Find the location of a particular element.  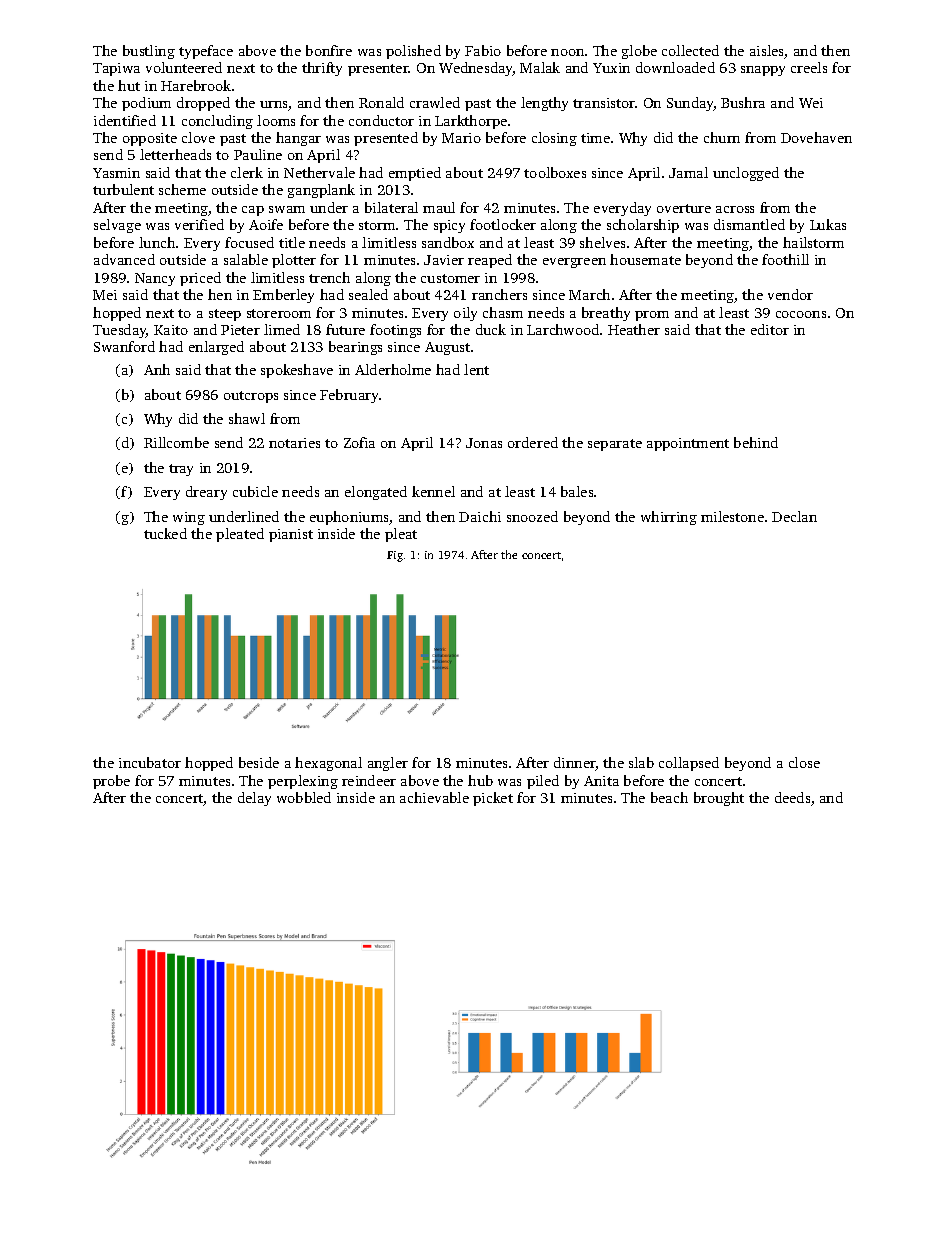

deeds is located at coordinates (792, 797).
